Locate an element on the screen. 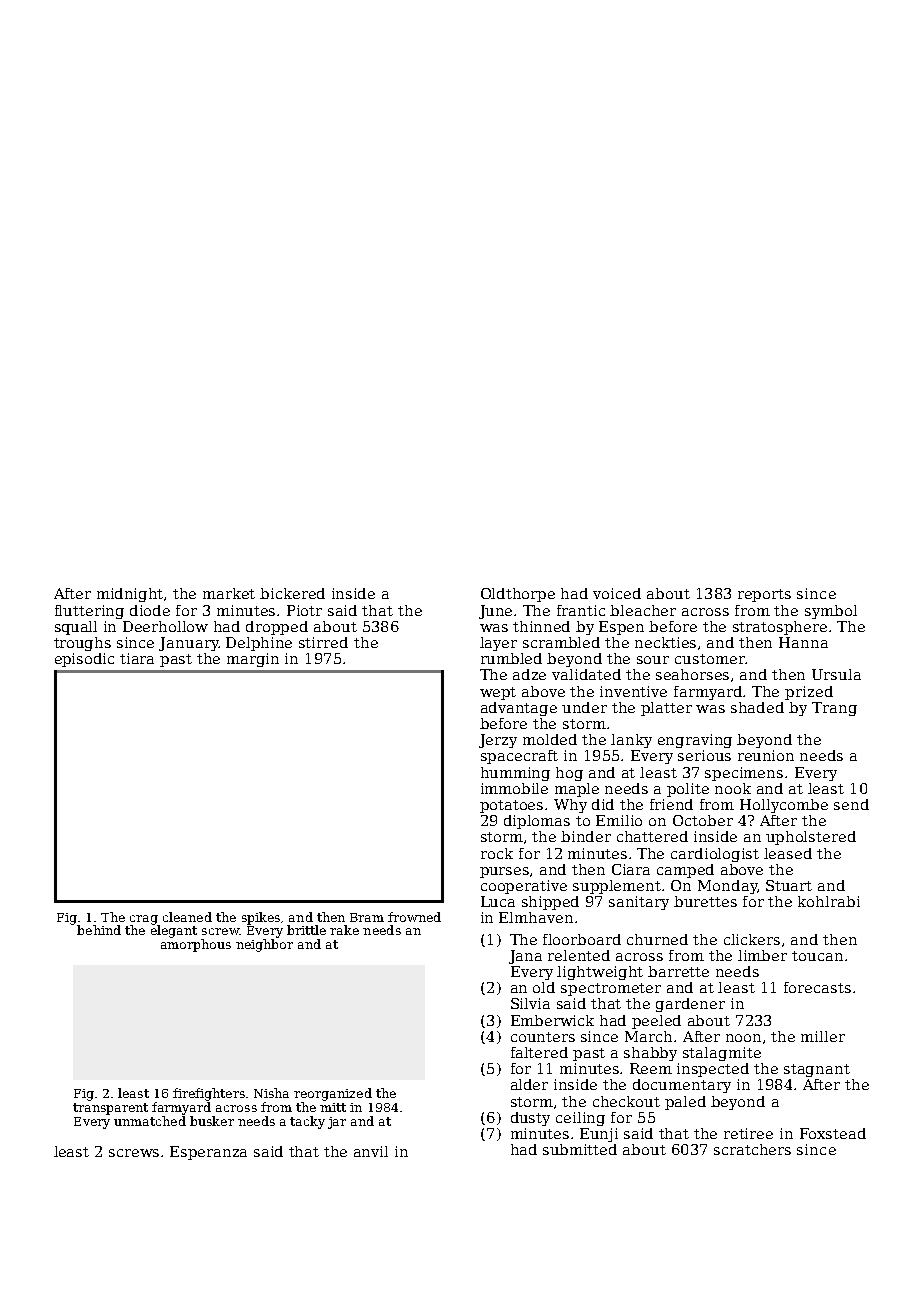  Eunji is located at coordinates (599, 1135).
